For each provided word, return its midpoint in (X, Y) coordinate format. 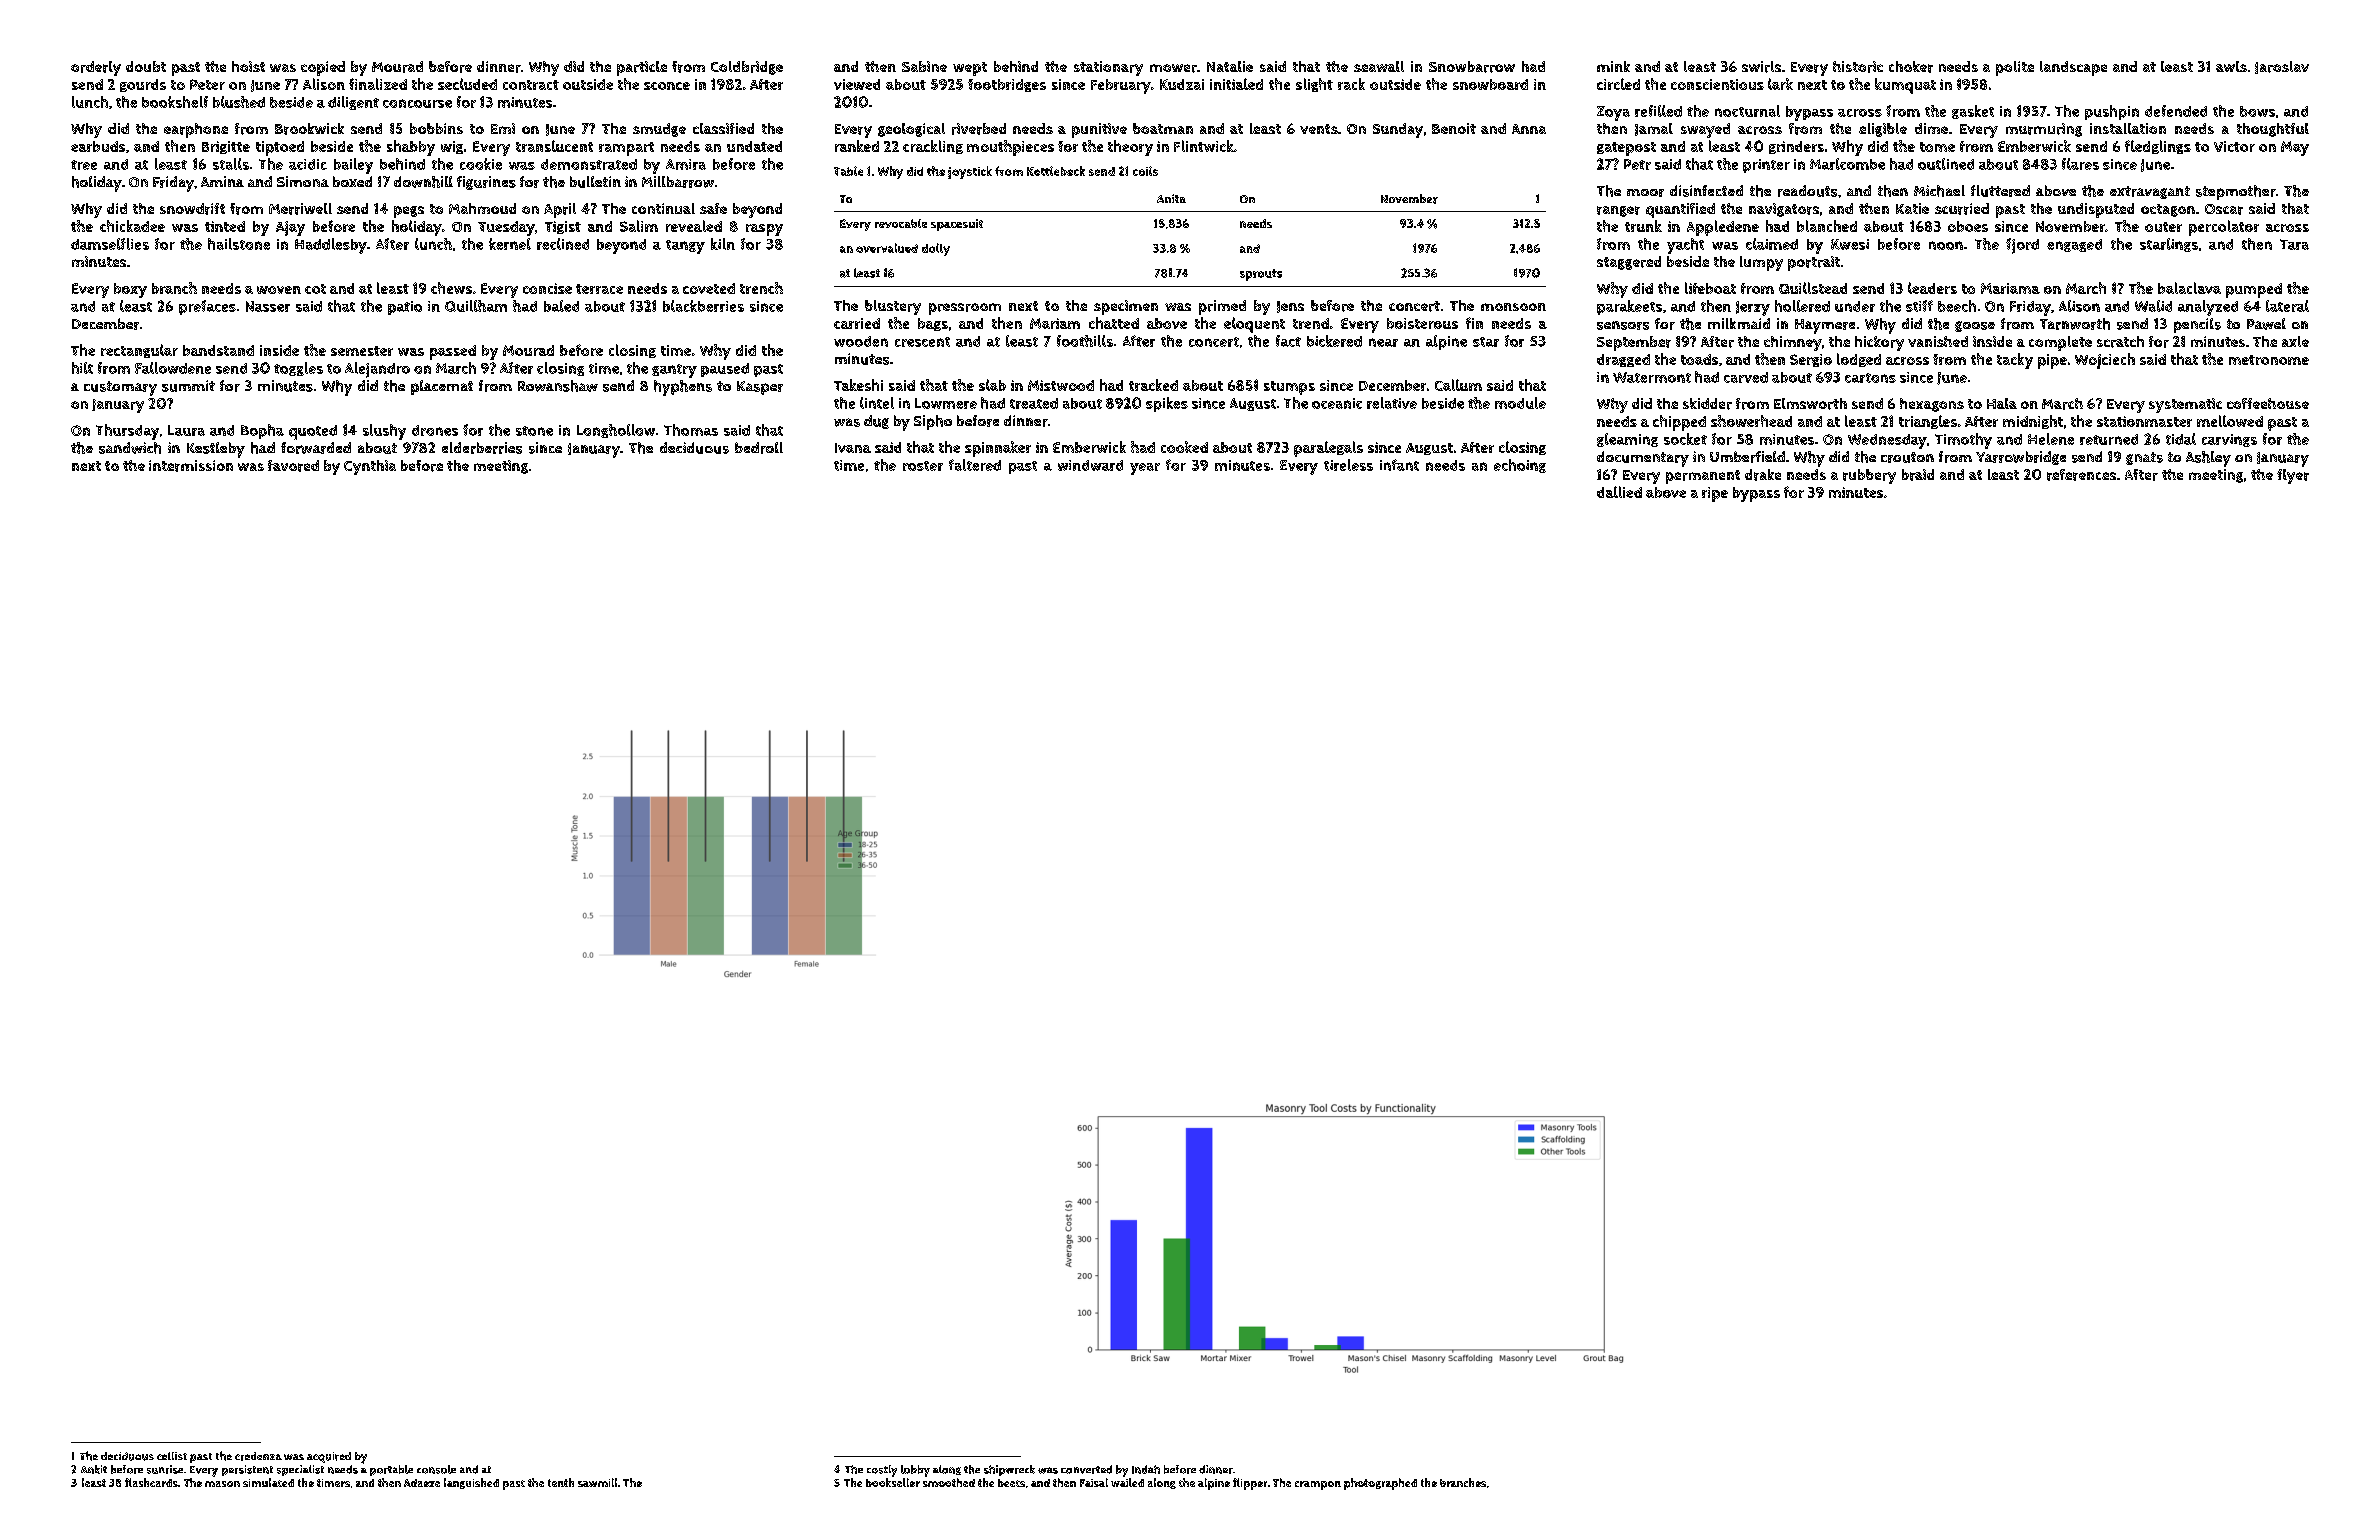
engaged (2074, 245)
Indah (1146, 1469)
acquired (329, 1457)
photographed (1380, 1484)
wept (970, 69)
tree (84, 165)
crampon (1318, 1485)
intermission (191, 466)
